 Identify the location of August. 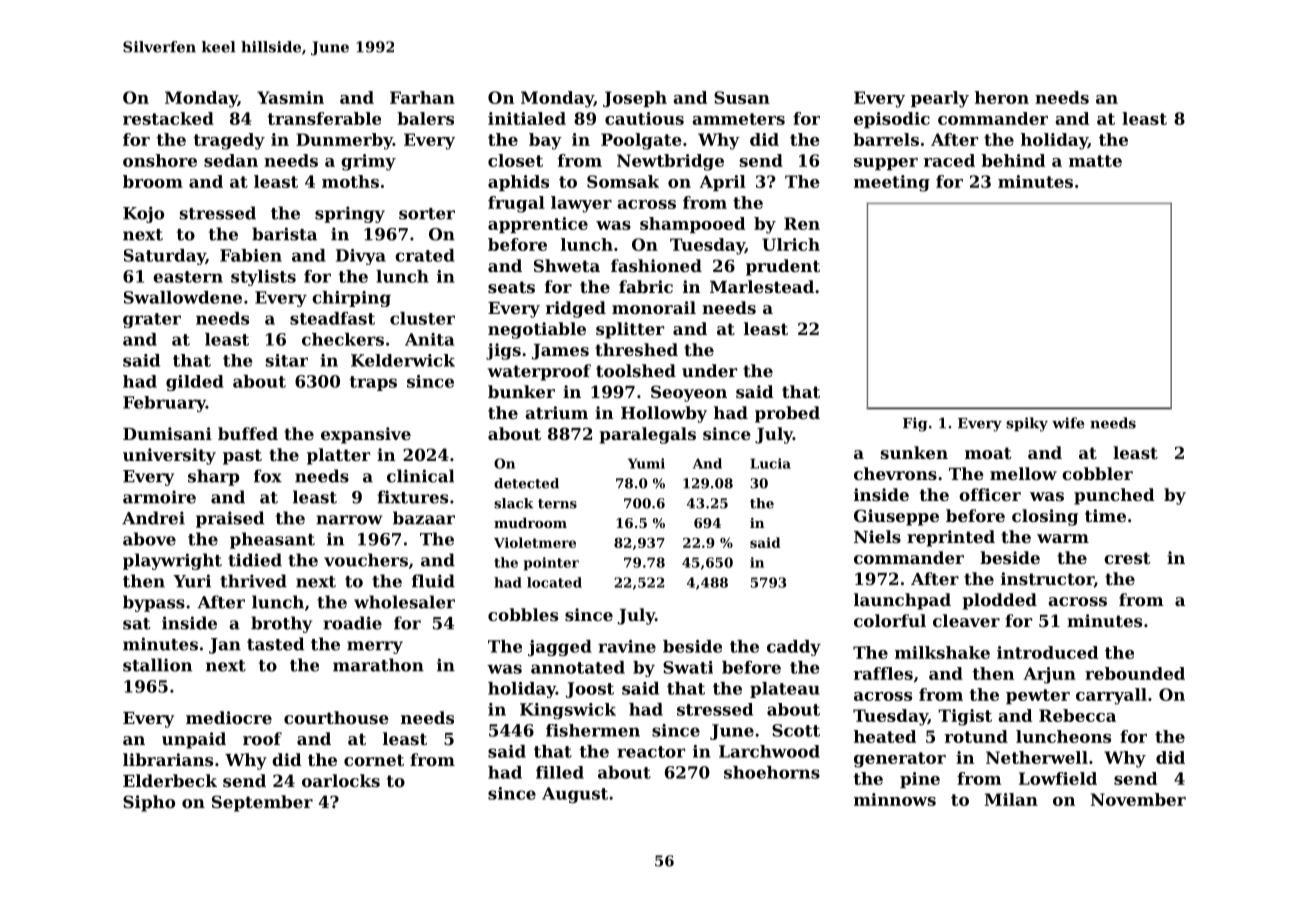
(575, 795).
